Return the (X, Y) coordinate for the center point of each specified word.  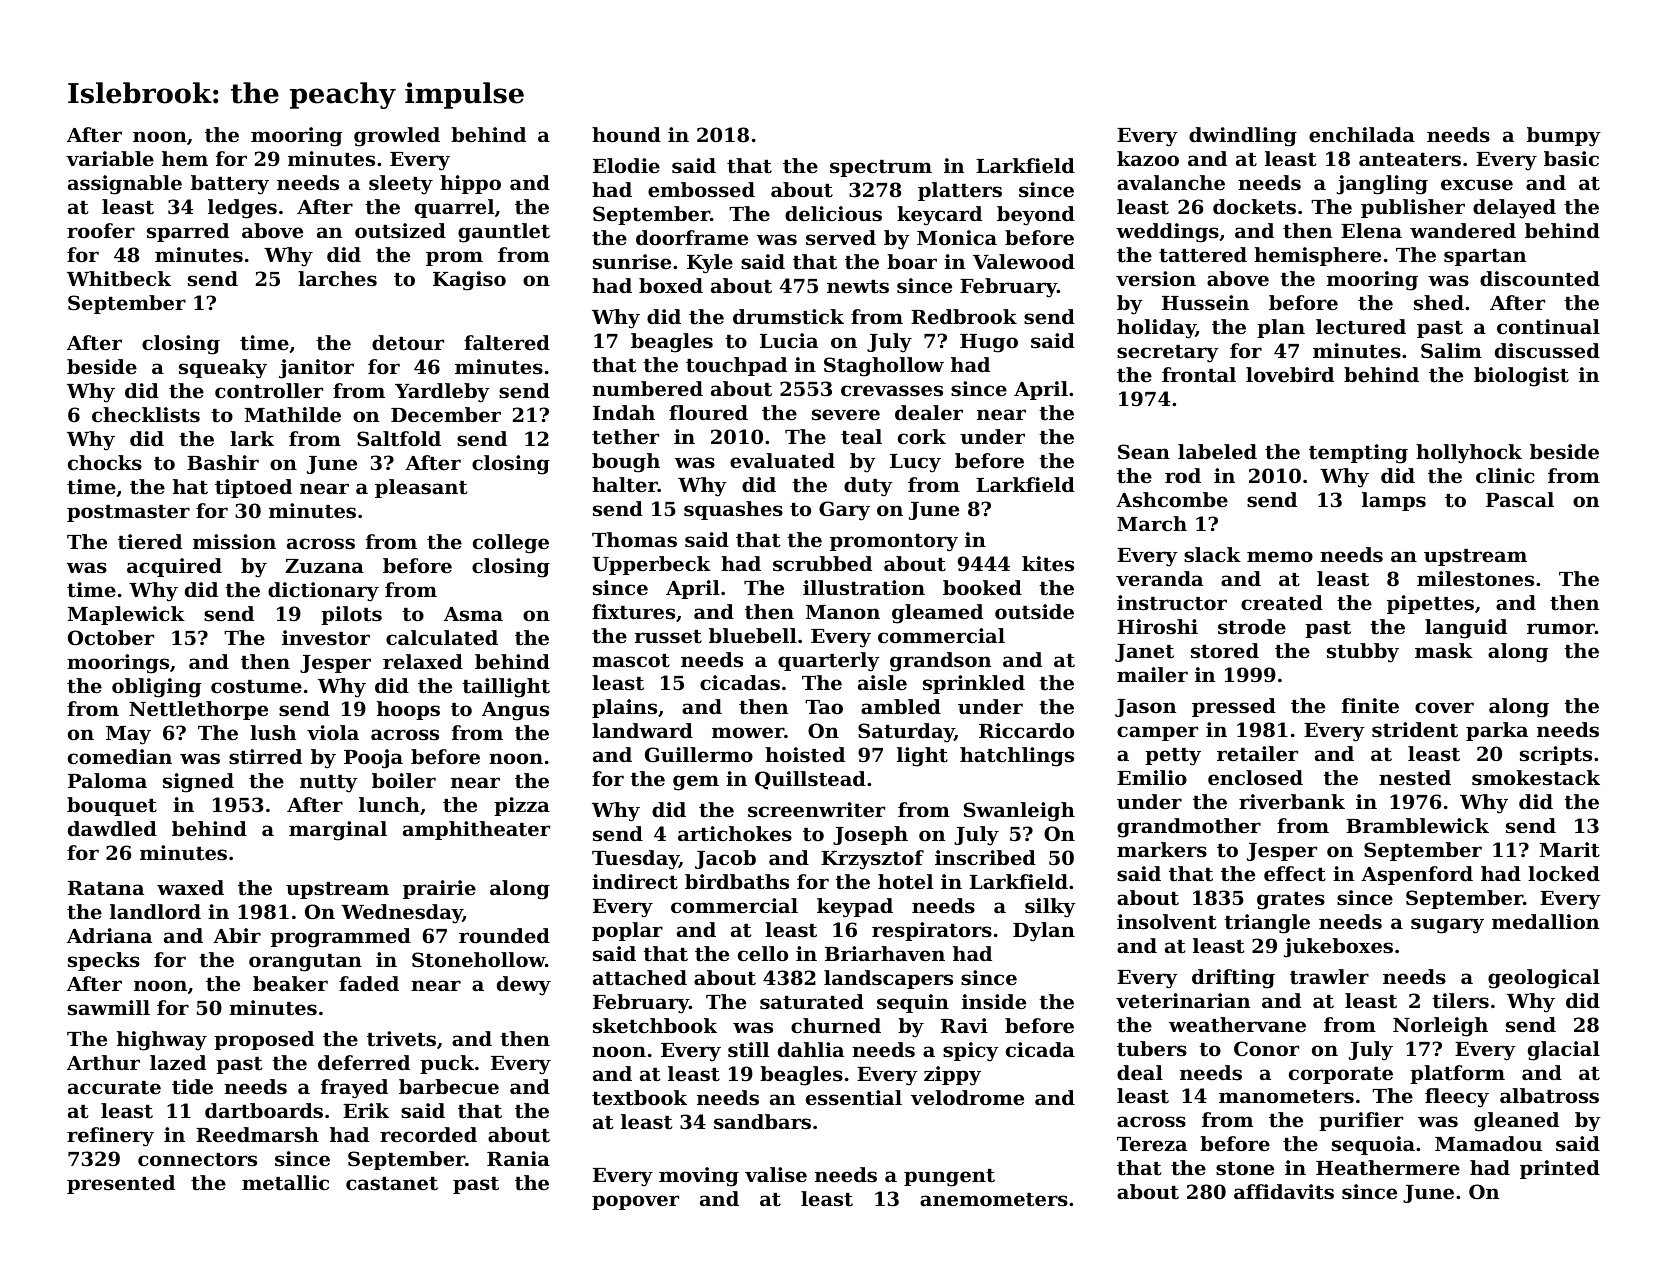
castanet (392, 1184)
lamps (1394, 501)
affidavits (1284, 1192)
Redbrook (964, 316)
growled (397, 137)
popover (635, 1202)
